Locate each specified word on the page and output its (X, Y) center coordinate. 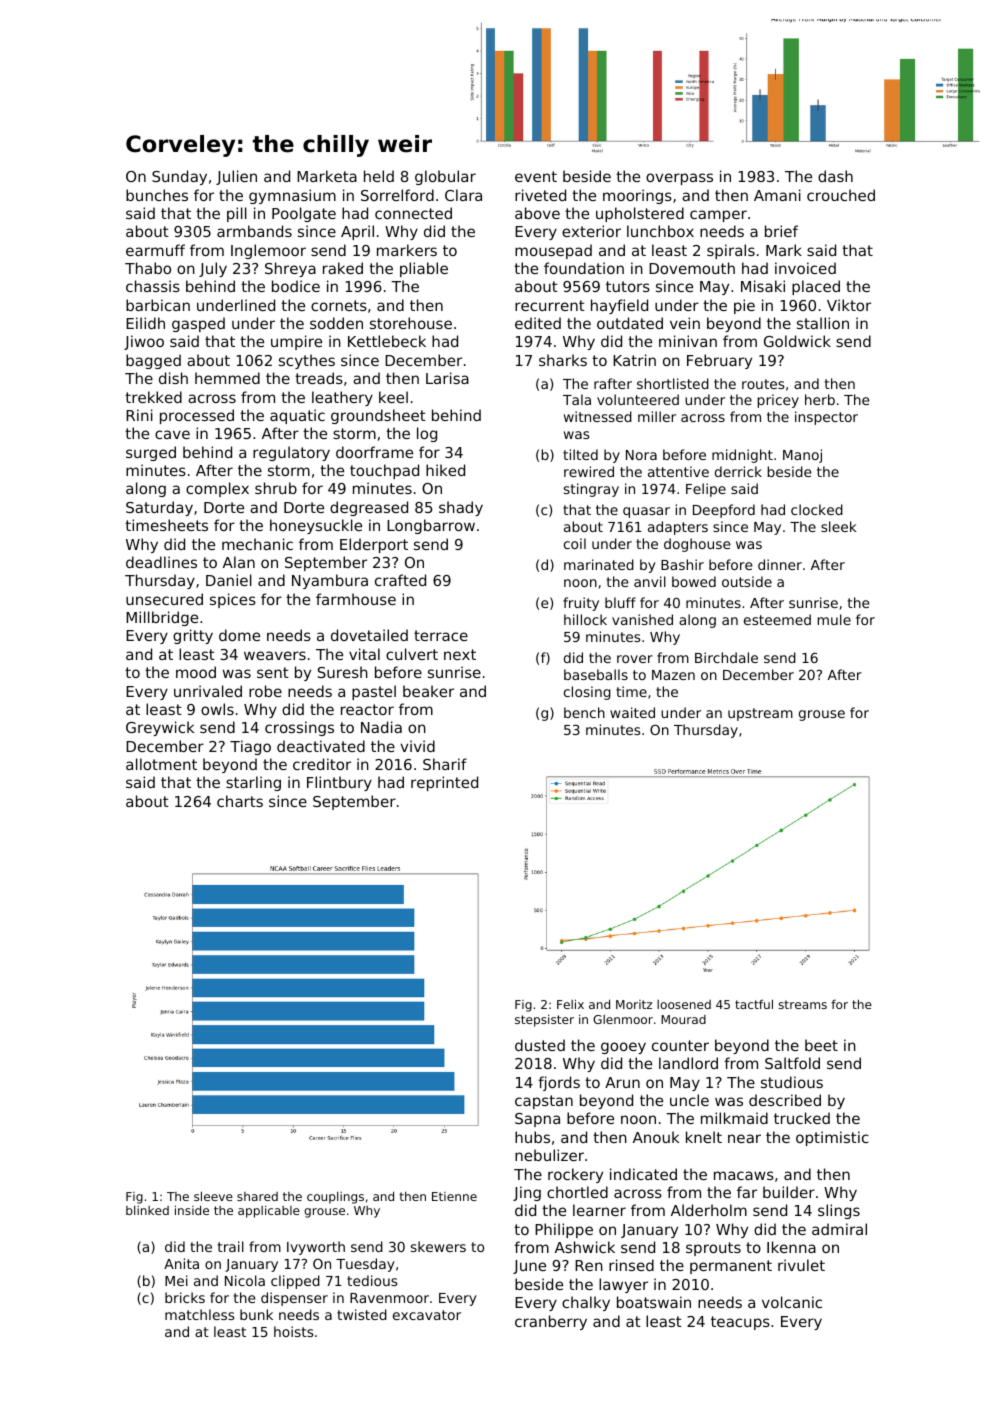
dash (835, 176)
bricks (185, 1297)
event (536, 176)
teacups (740, 1323)
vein (685, 323)
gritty (193, 636)
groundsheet (378, 416)
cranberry (551, 1322)
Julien (236, 177)
